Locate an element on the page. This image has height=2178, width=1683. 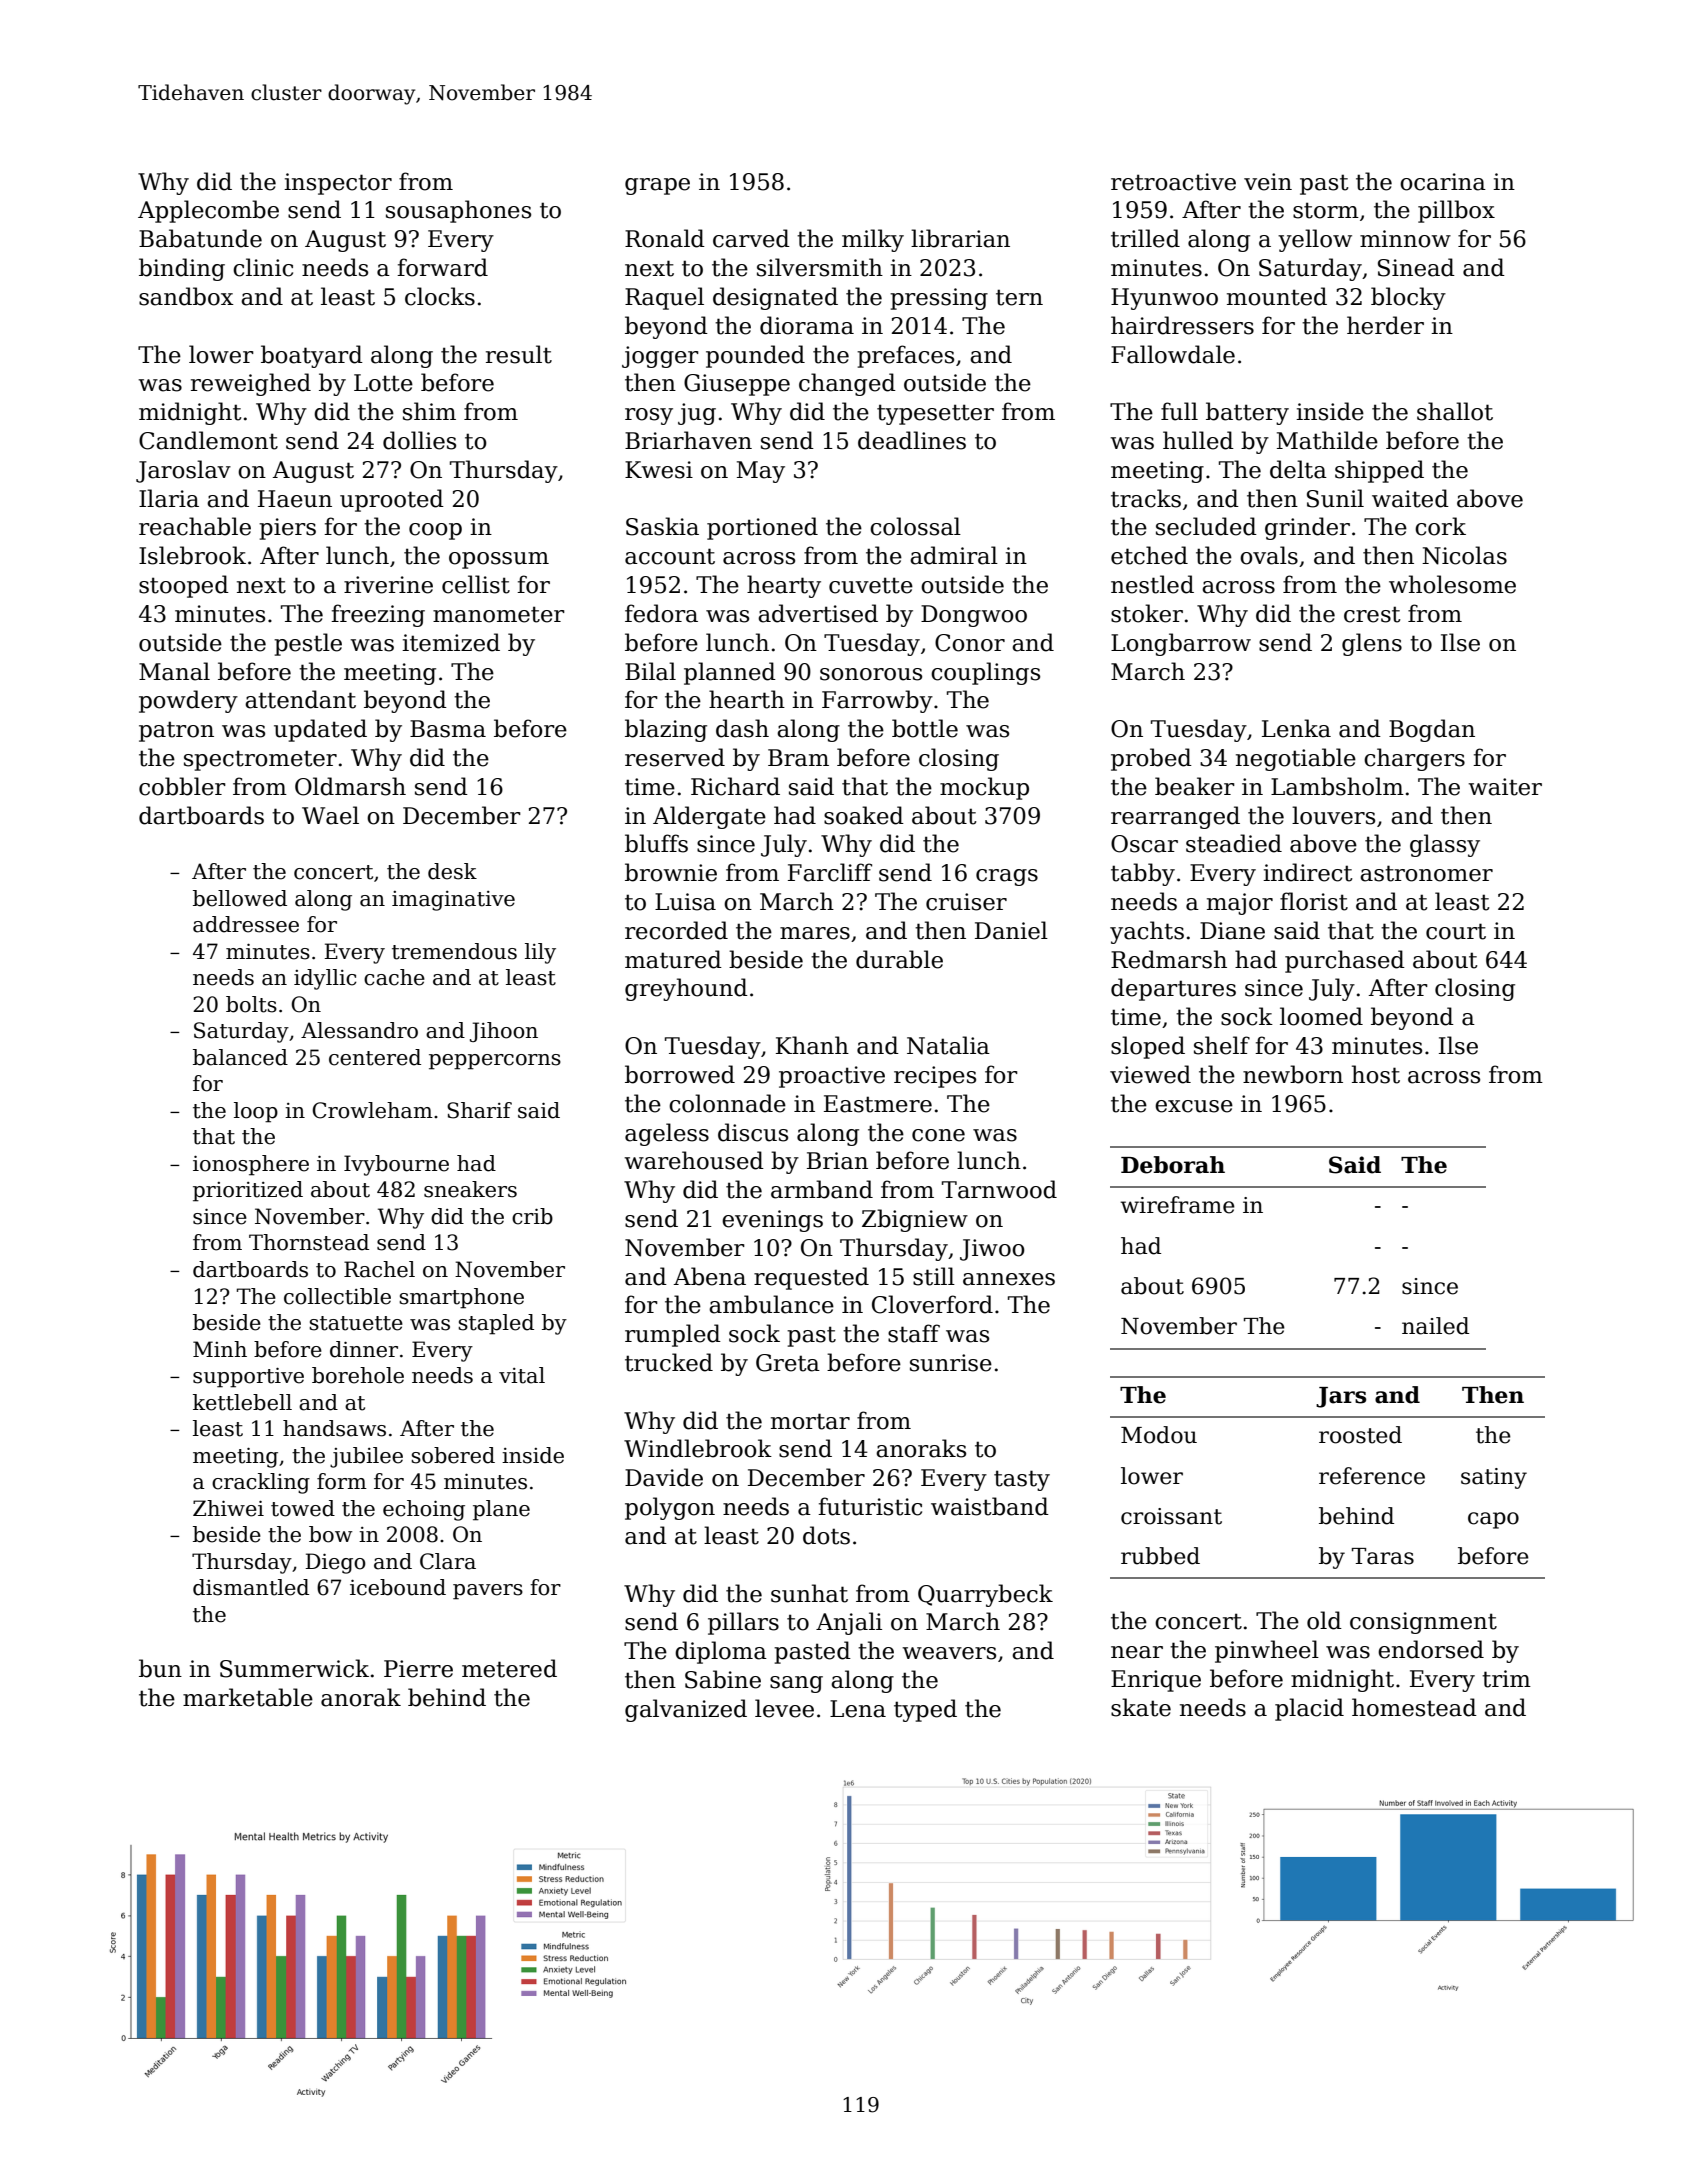
prioritized is located at coordinates (248, 1191).
